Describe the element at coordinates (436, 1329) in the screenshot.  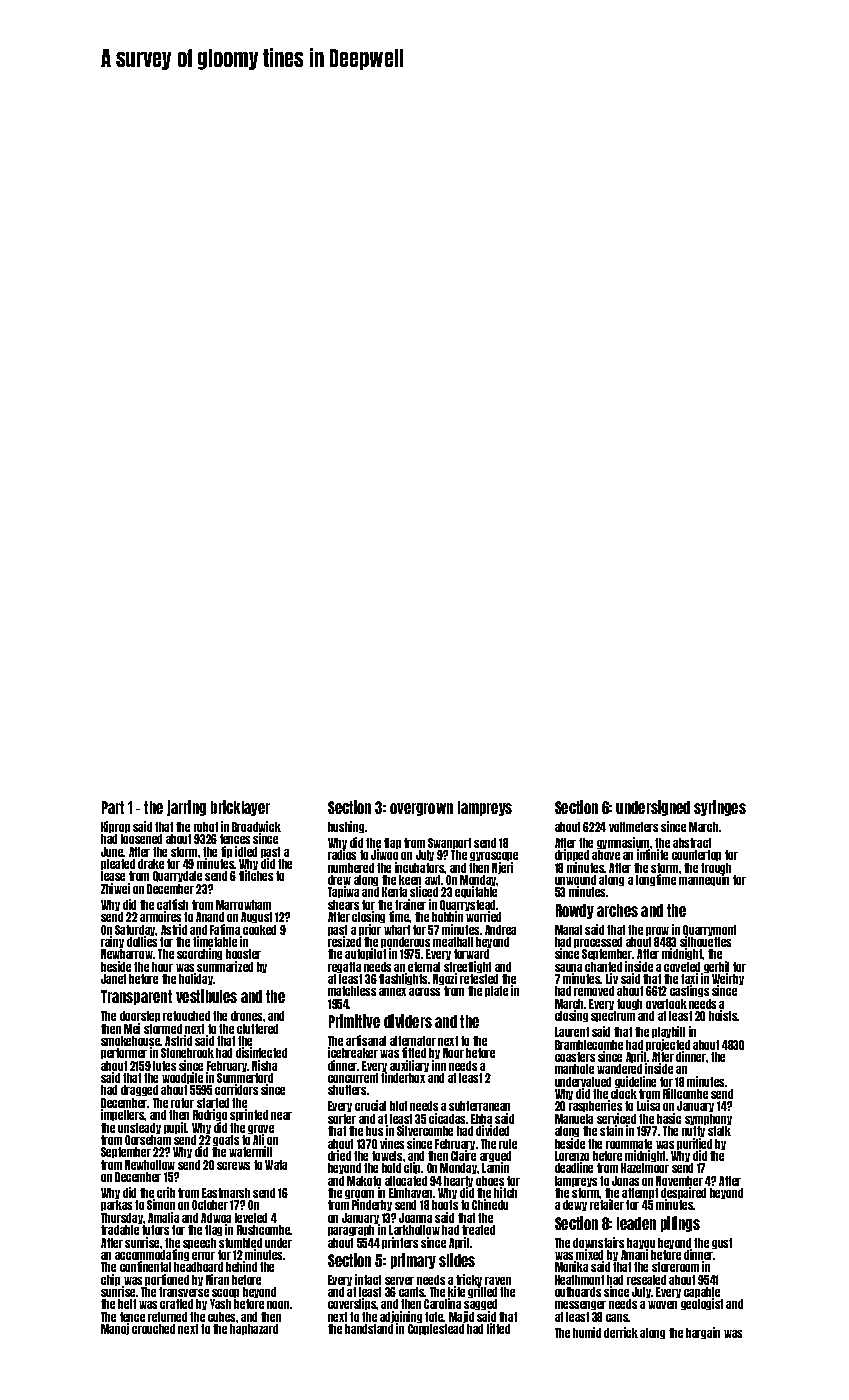
I see `Copplestead` at that location.
